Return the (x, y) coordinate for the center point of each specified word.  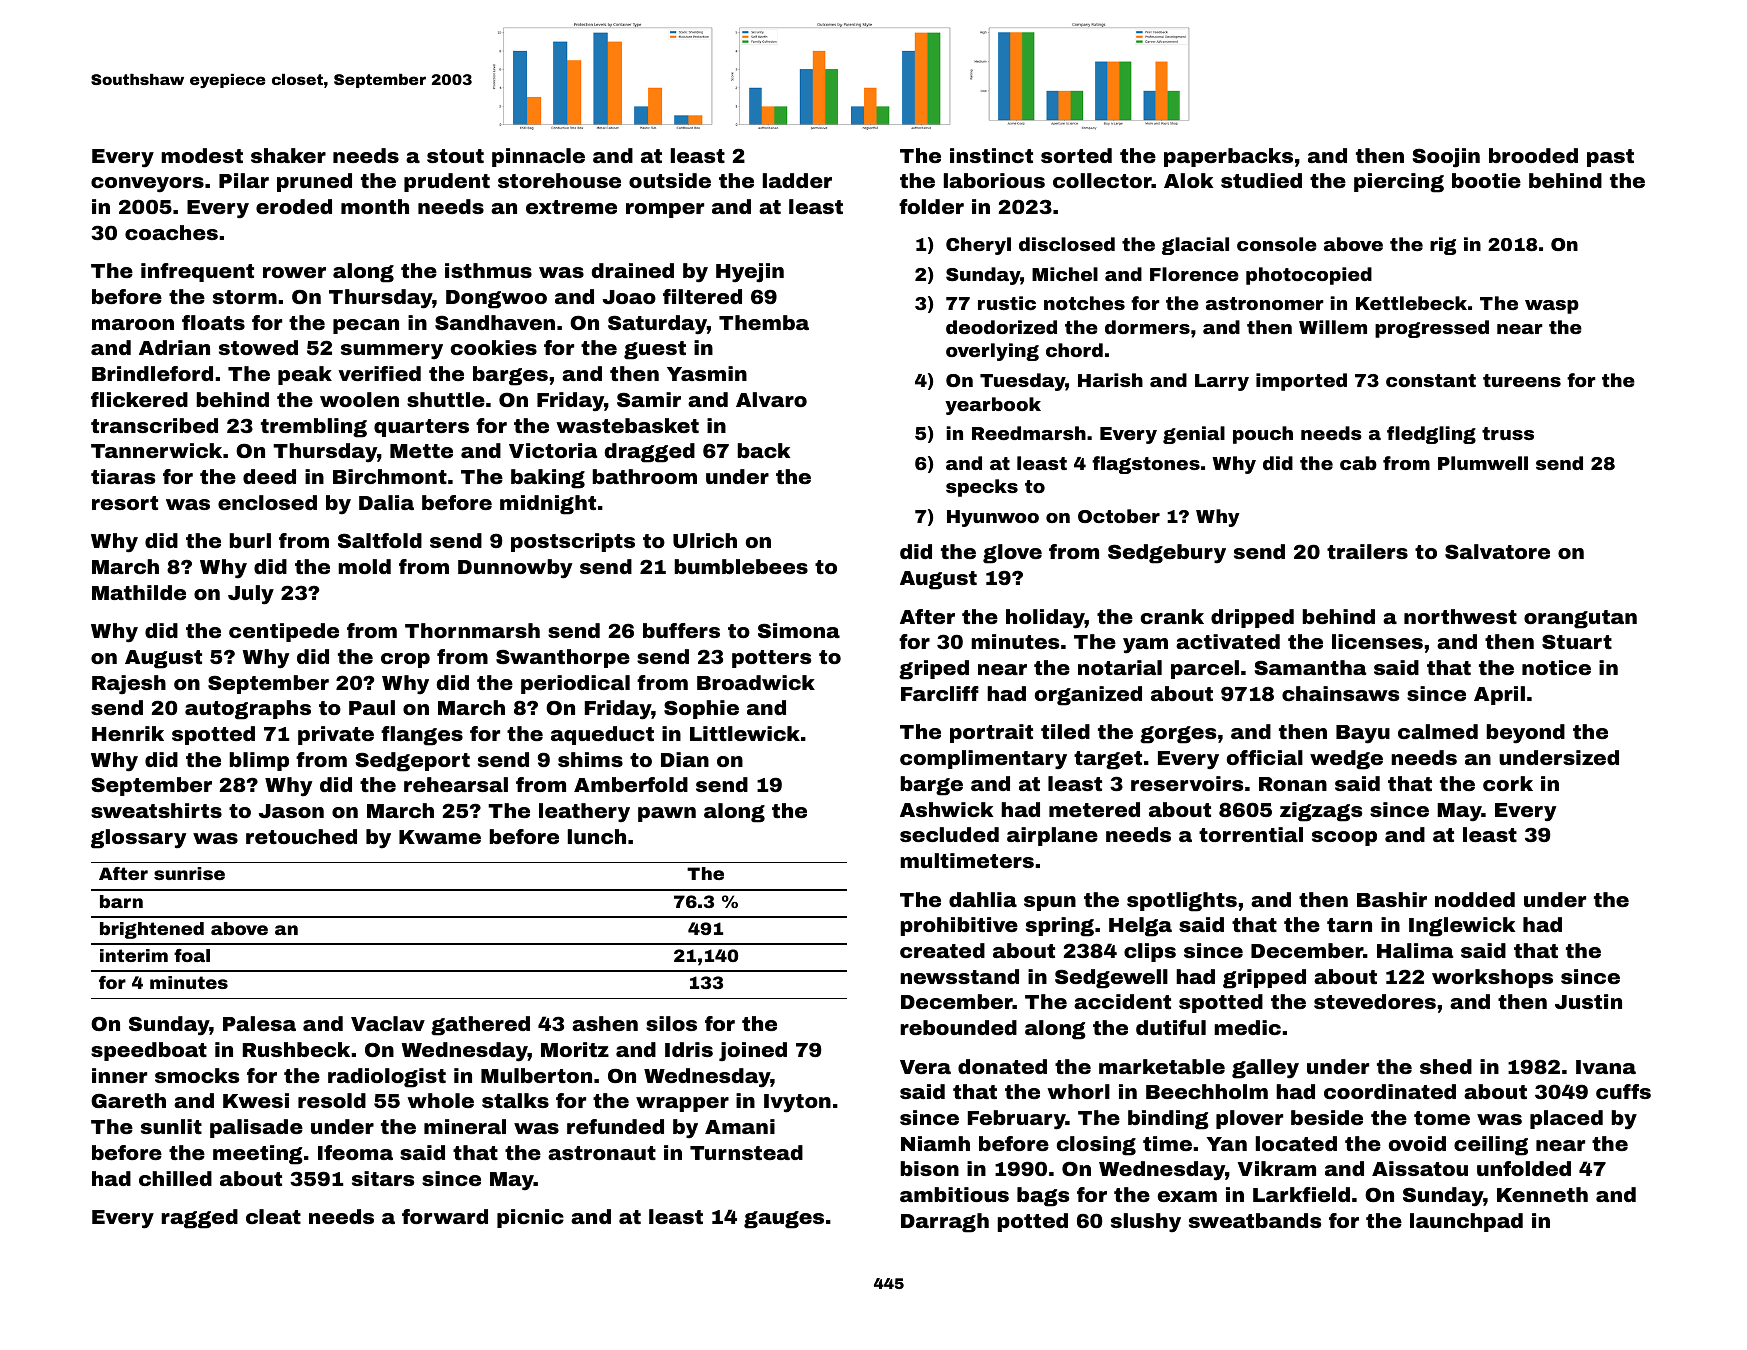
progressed (1432, 329)
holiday (1045, 619)
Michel (1065, 274)
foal (192, 955)
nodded (1475, 899)
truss (1508, 433)
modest (202, 155)
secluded (949, 834)
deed (269, 476)
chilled (175, 1178)
